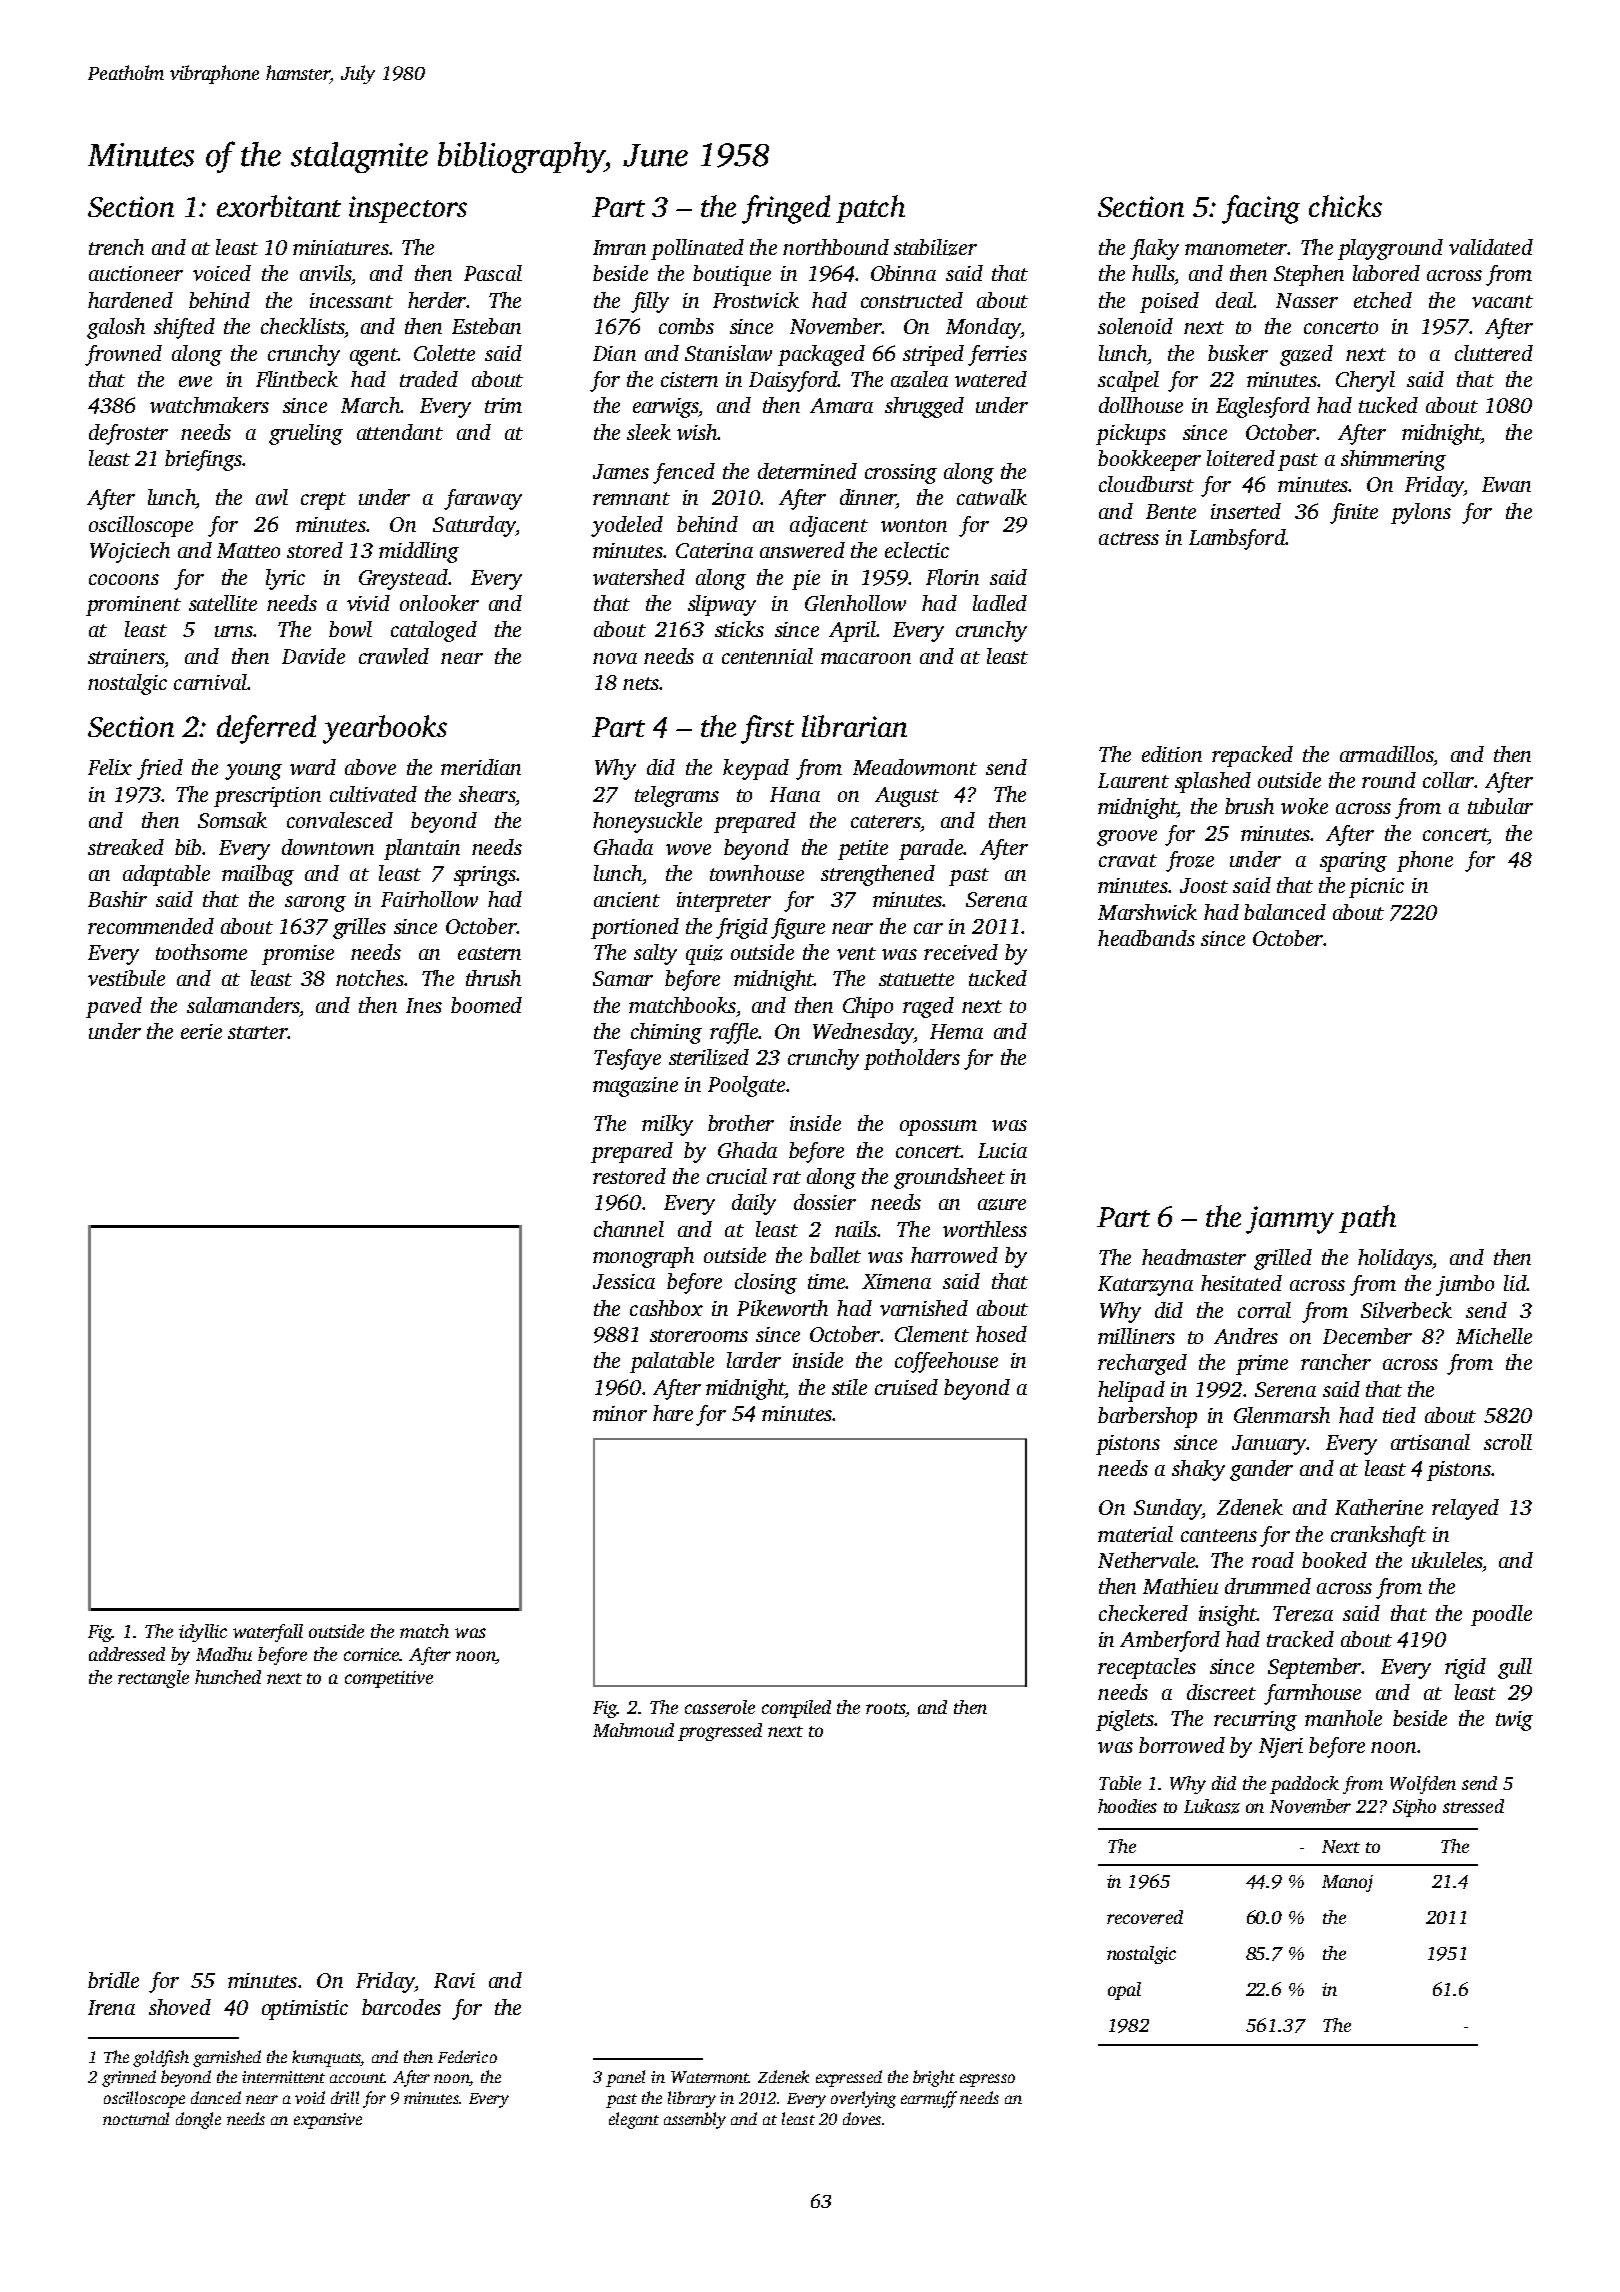 This screenshot has height=2292, width=1620. What do you see at coordinates (328, 2121) in the screenshot?
I see `expansive` at bounding box center [328, 2121].
